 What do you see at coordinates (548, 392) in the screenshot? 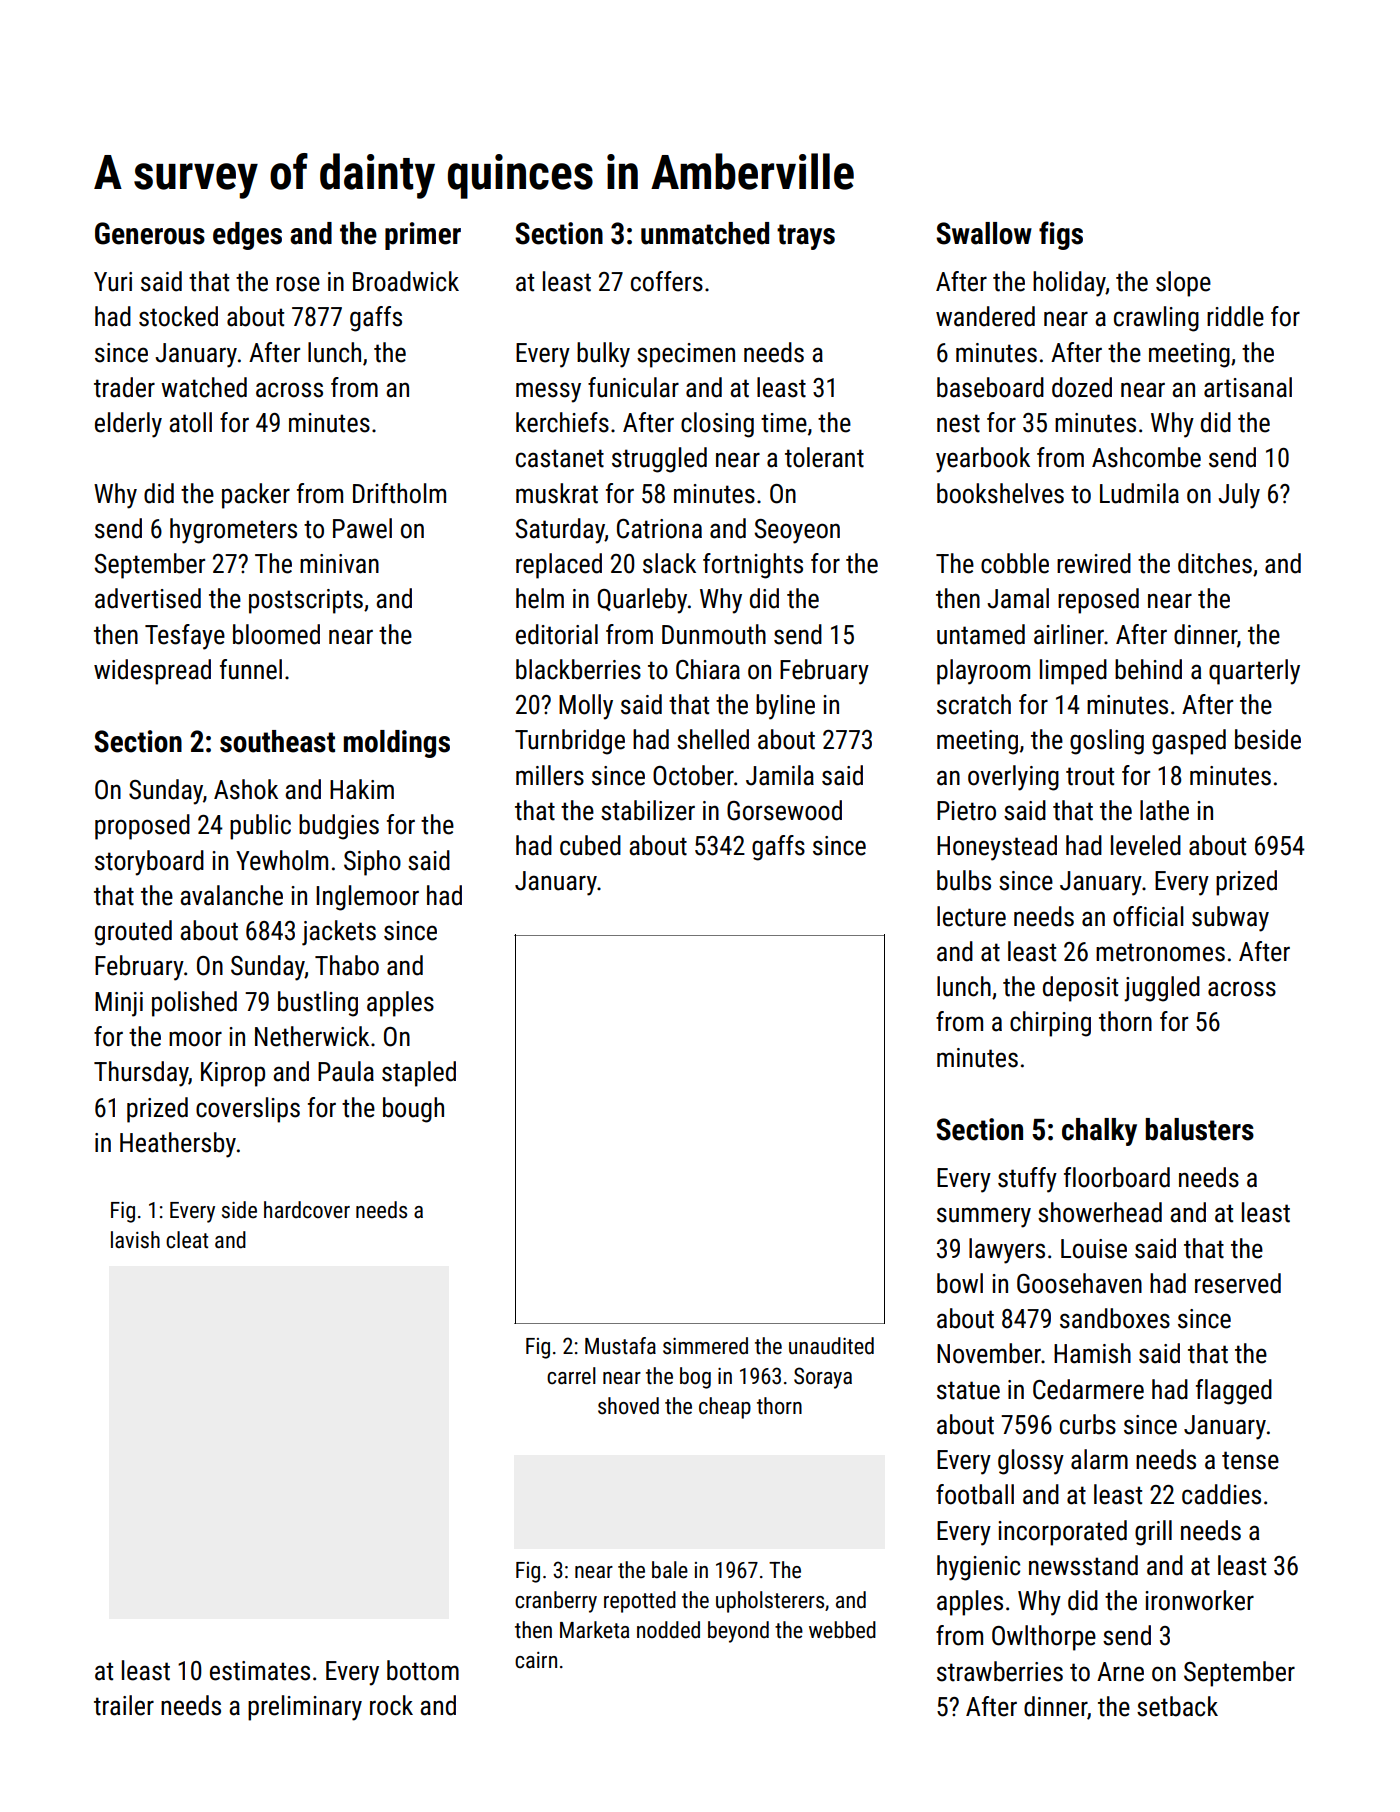
I see `messy` at bounding box center [548, 392].
